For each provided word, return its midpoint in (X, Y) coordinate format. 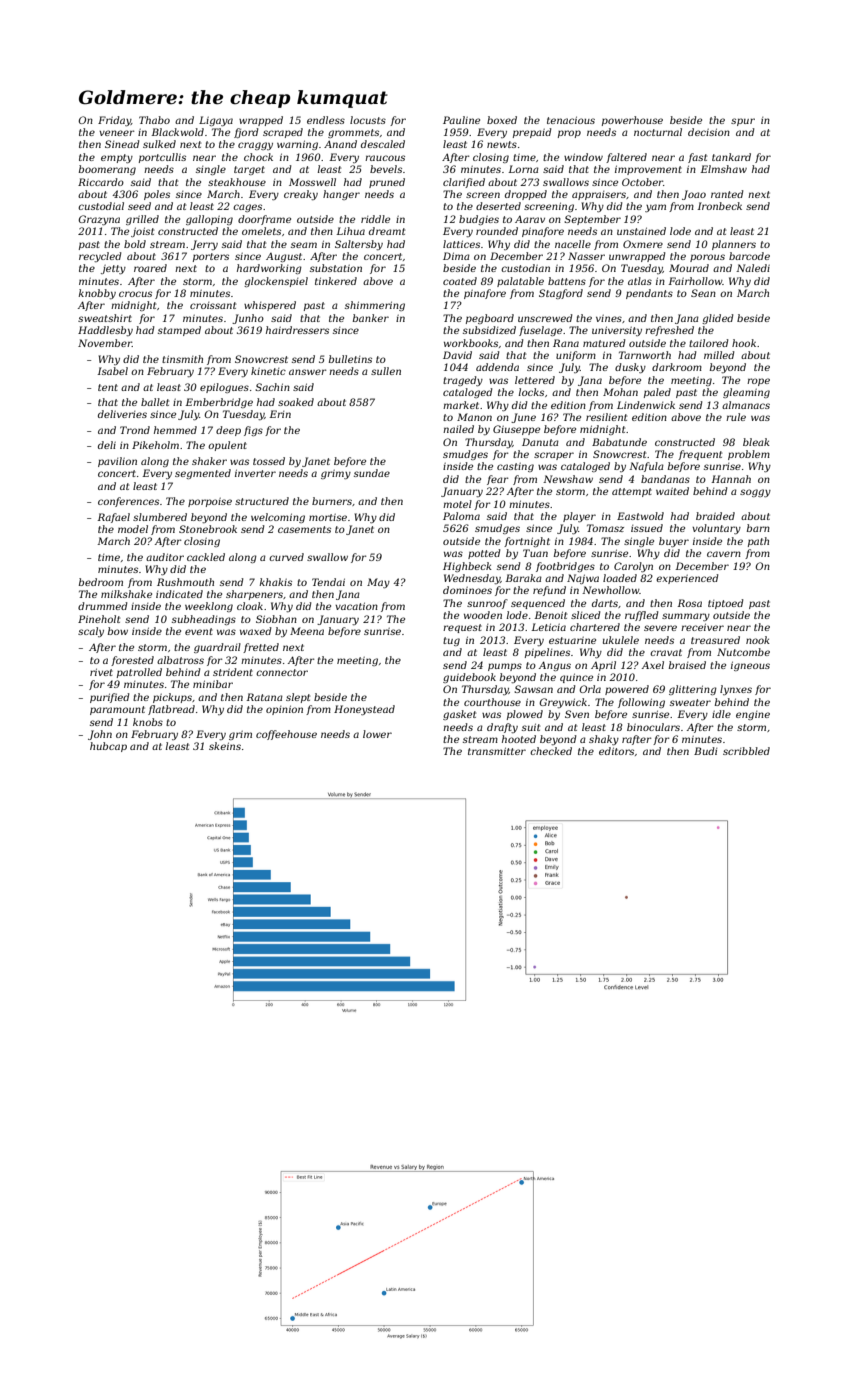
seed (139, 206)
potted (484, 554)
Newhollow (610, 590)
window (583, 157)
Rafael (113, 518)
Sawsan (533, 689)
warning (297, 145)
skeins (225, 746)
